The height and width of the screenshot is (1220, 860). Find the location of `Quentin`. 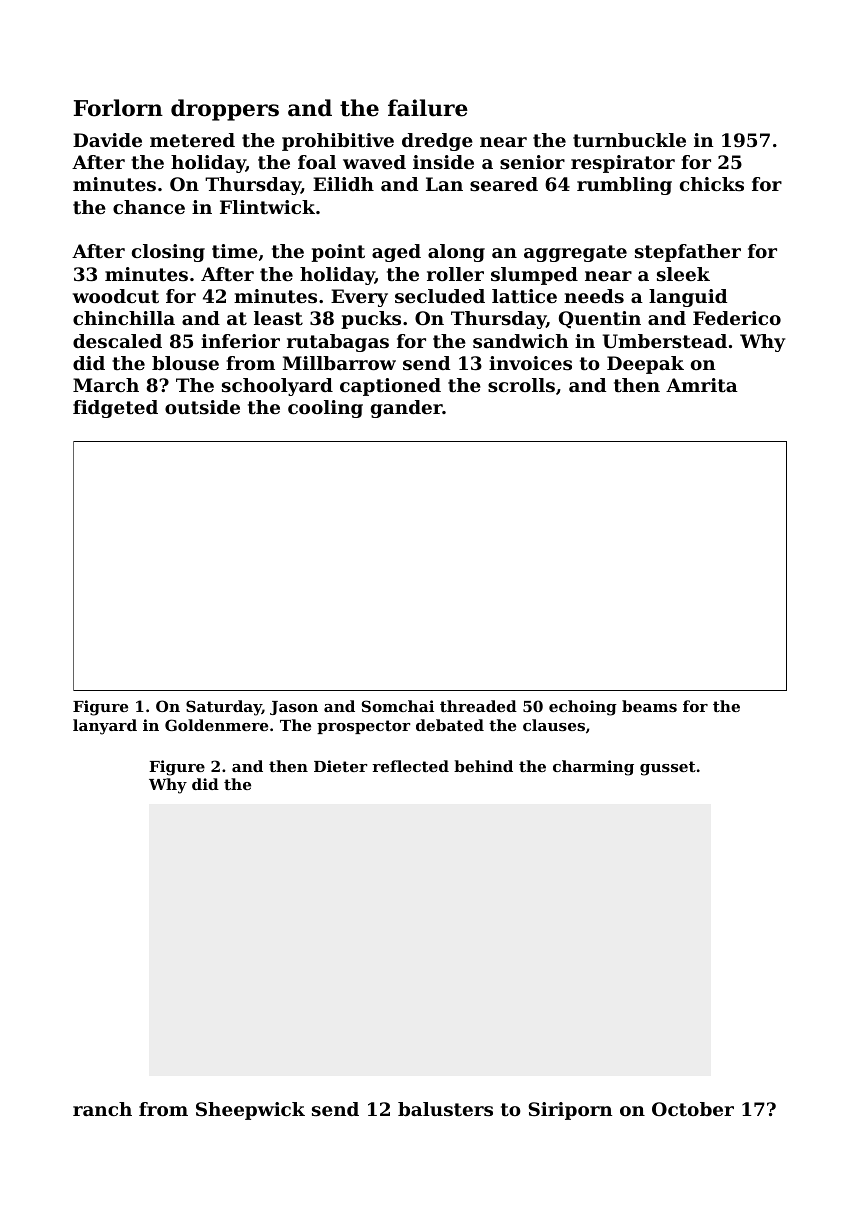

Quentin is located at coordinates (600, 320).
